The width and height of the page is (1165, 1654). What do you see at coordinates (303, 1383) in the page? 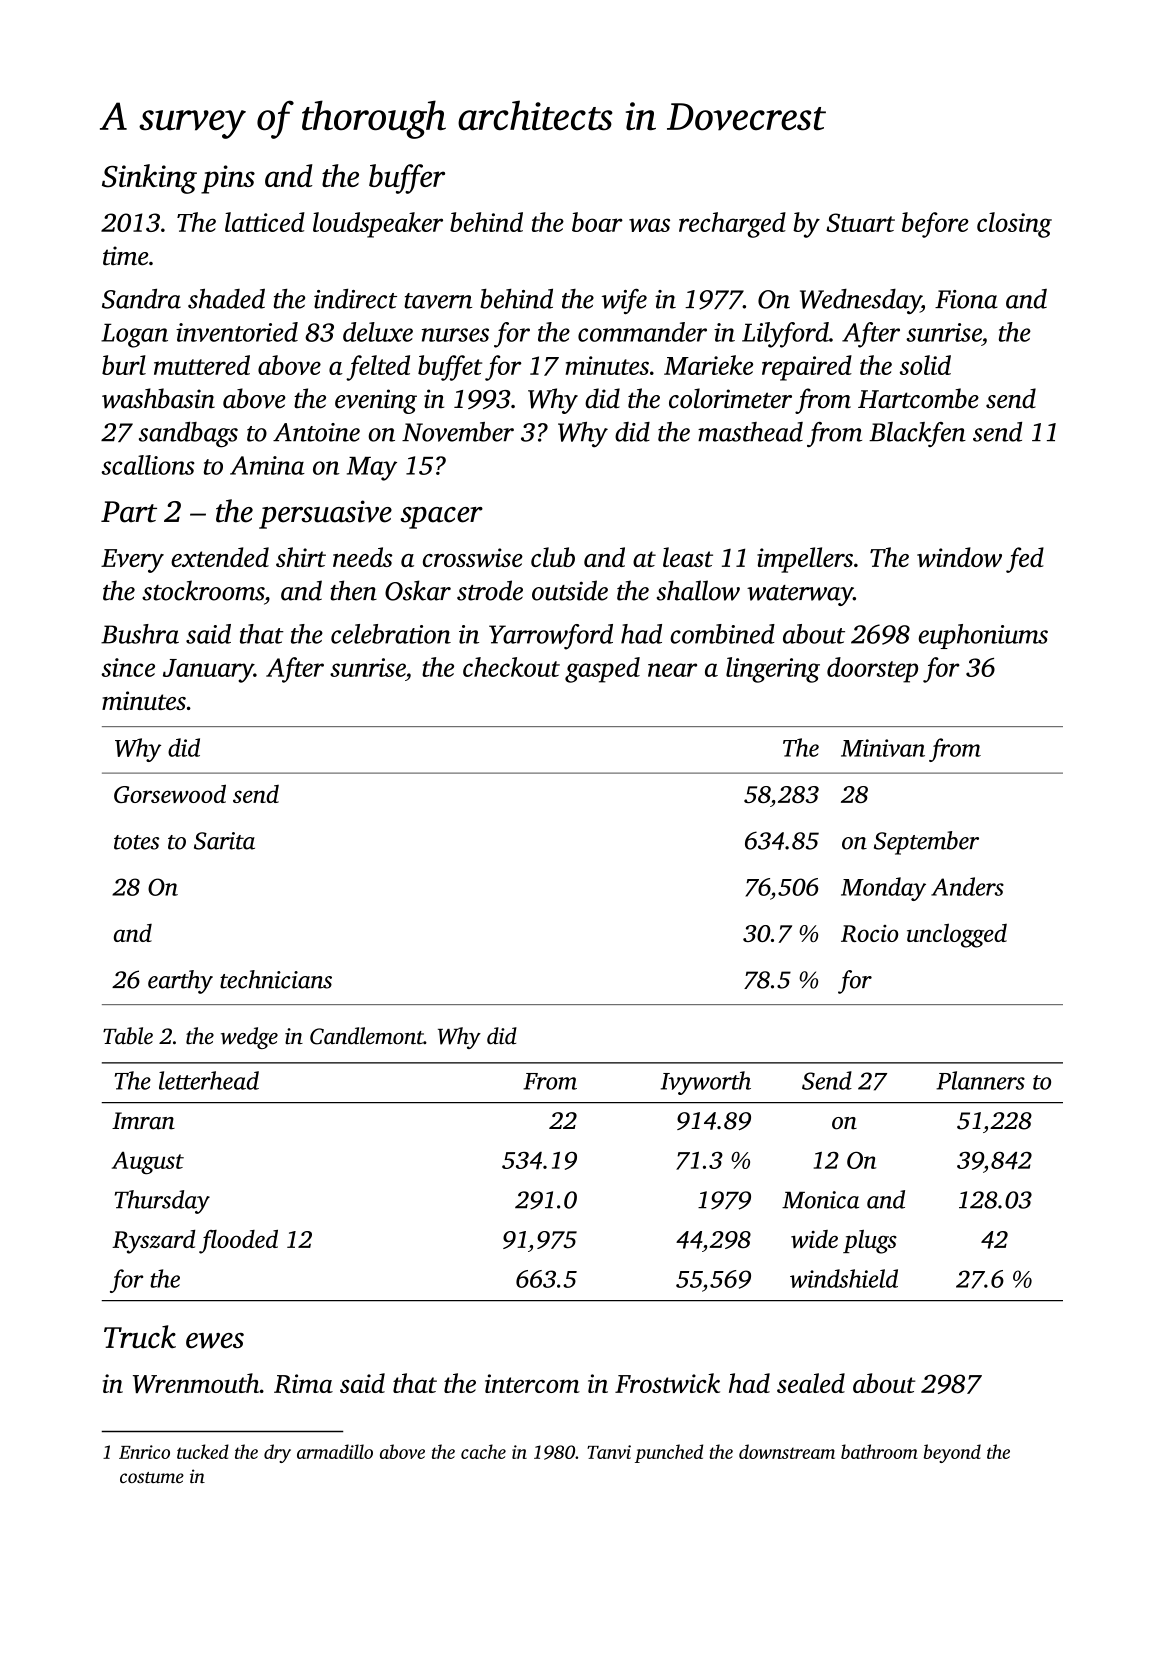
I see `Rima` at bounding box center [303, 1383].
